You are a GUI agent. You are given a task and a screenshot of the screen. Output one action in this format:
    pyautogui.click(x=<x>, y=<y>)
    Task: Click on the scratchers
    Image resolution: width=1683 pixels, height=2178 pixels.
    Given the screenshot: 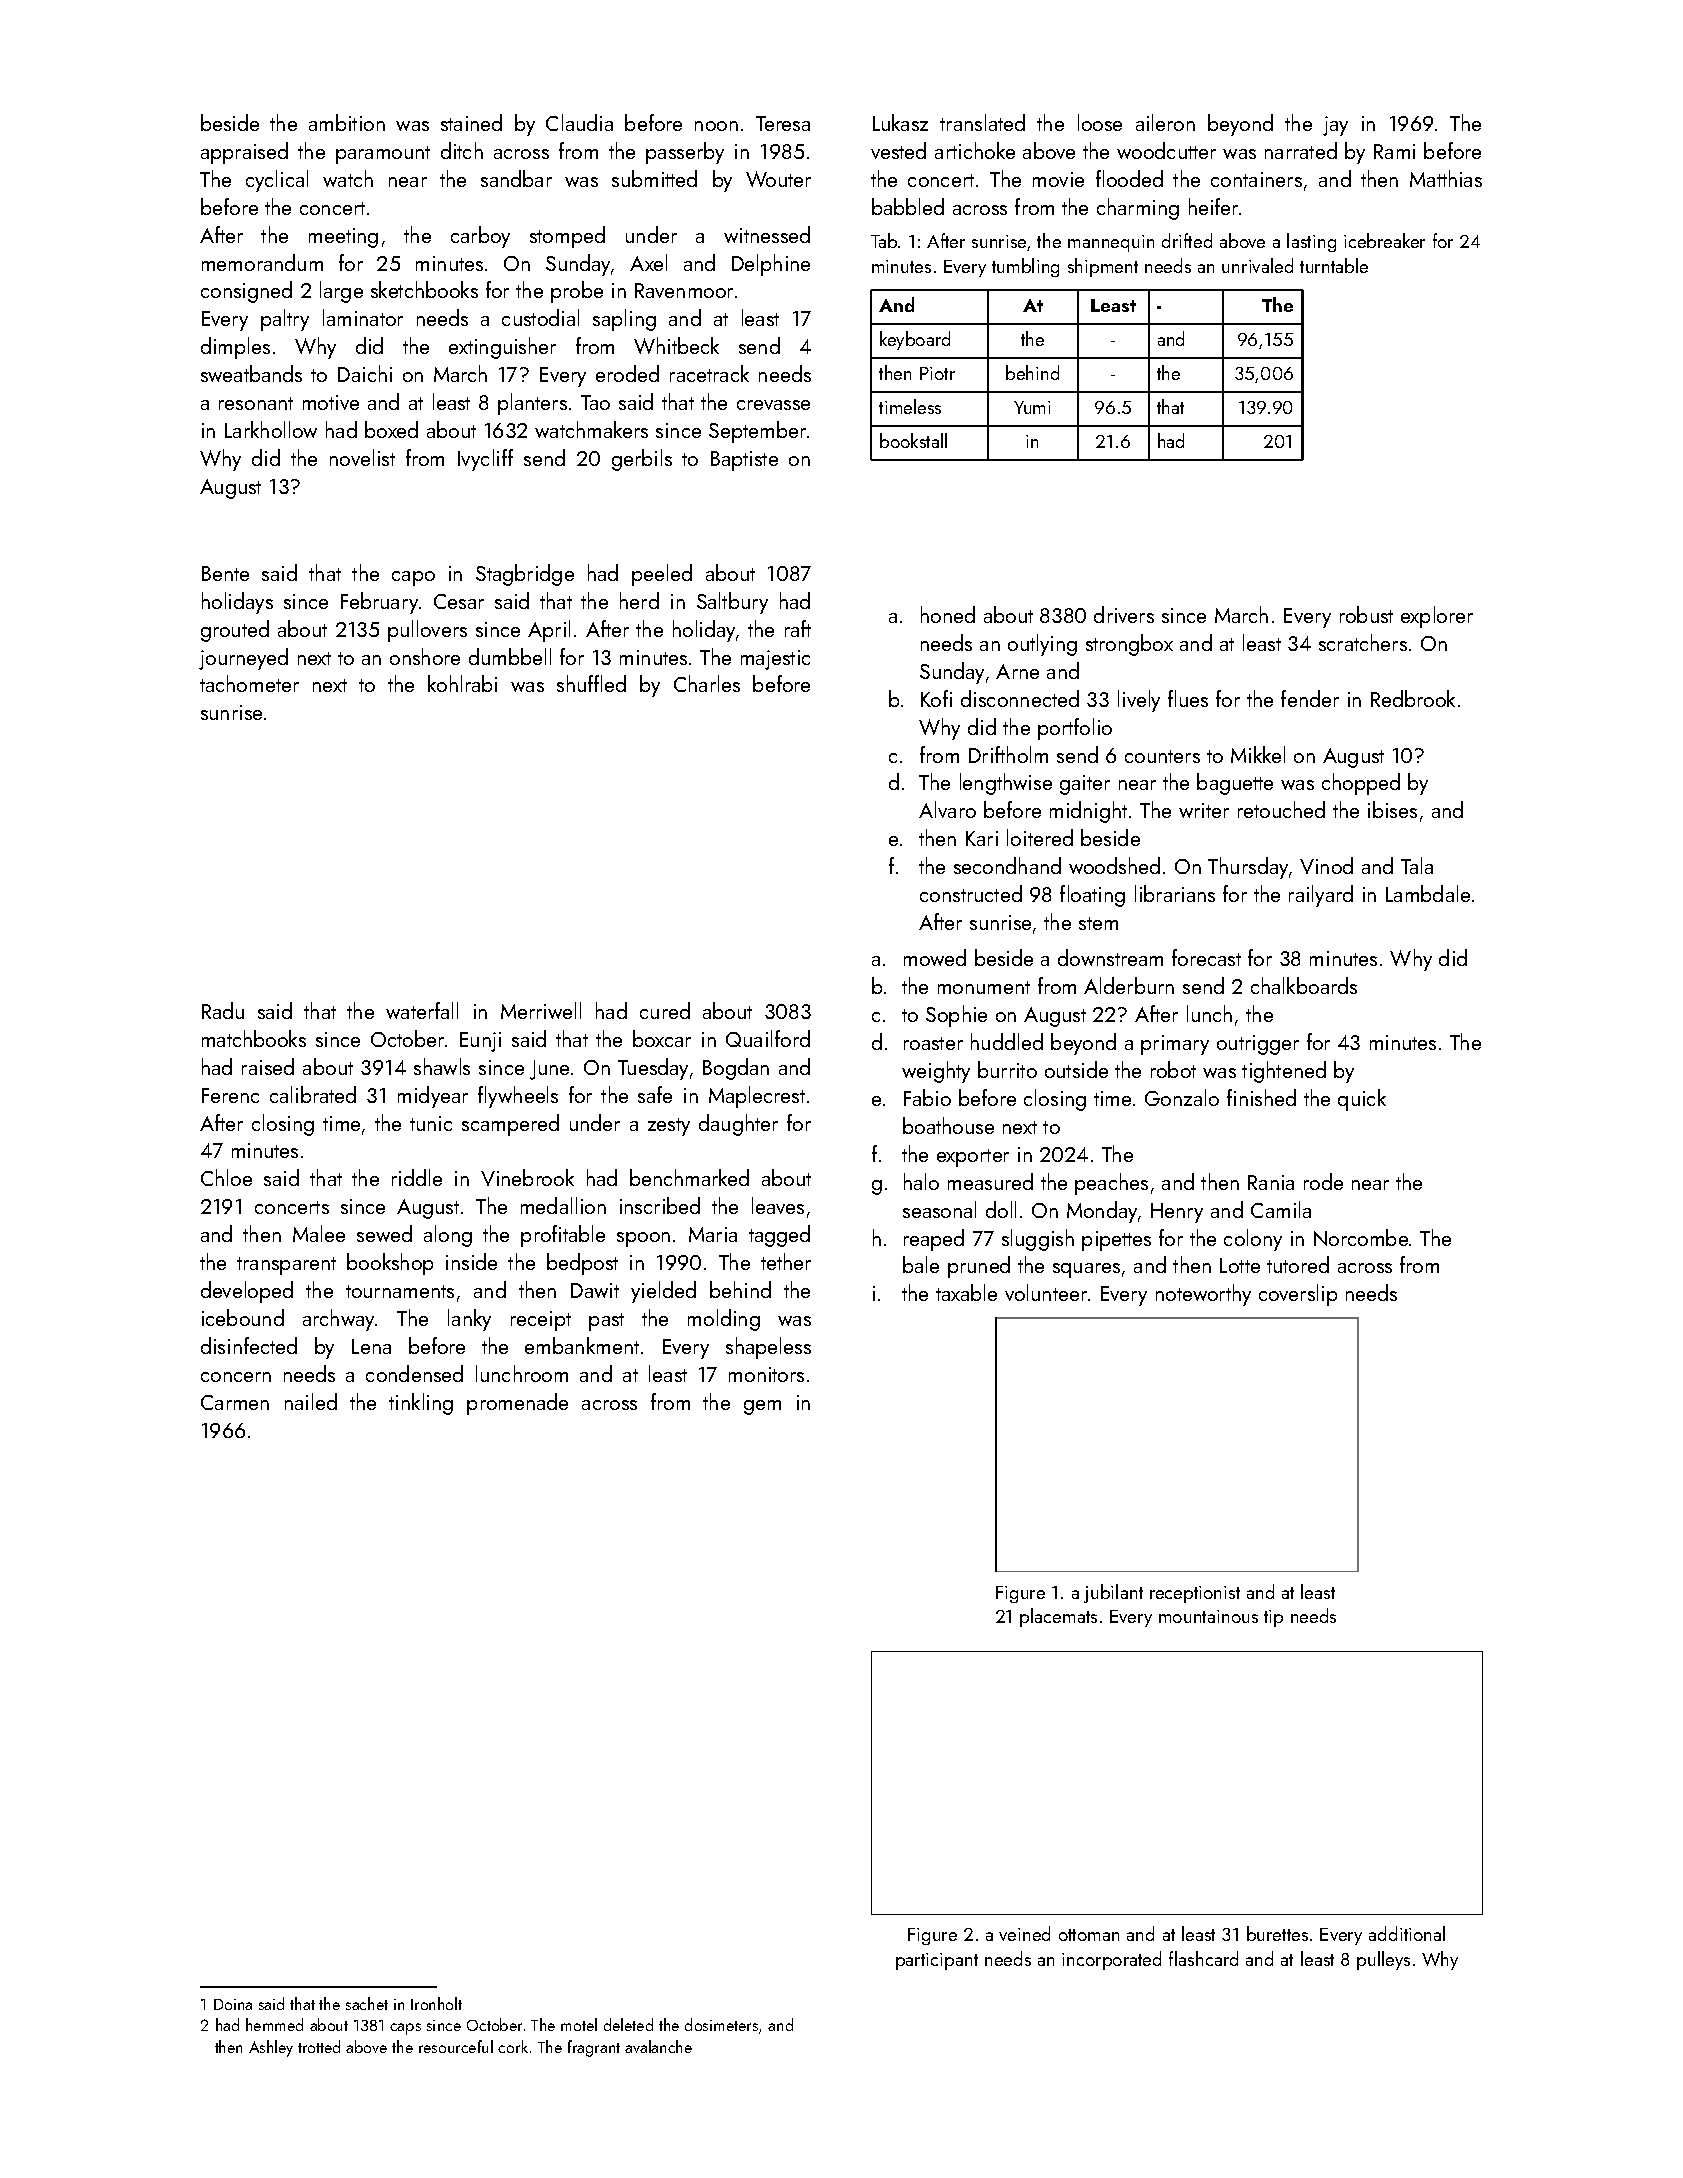 What is the action you would take?
    pyautogui.click(x=1363, y=642)
